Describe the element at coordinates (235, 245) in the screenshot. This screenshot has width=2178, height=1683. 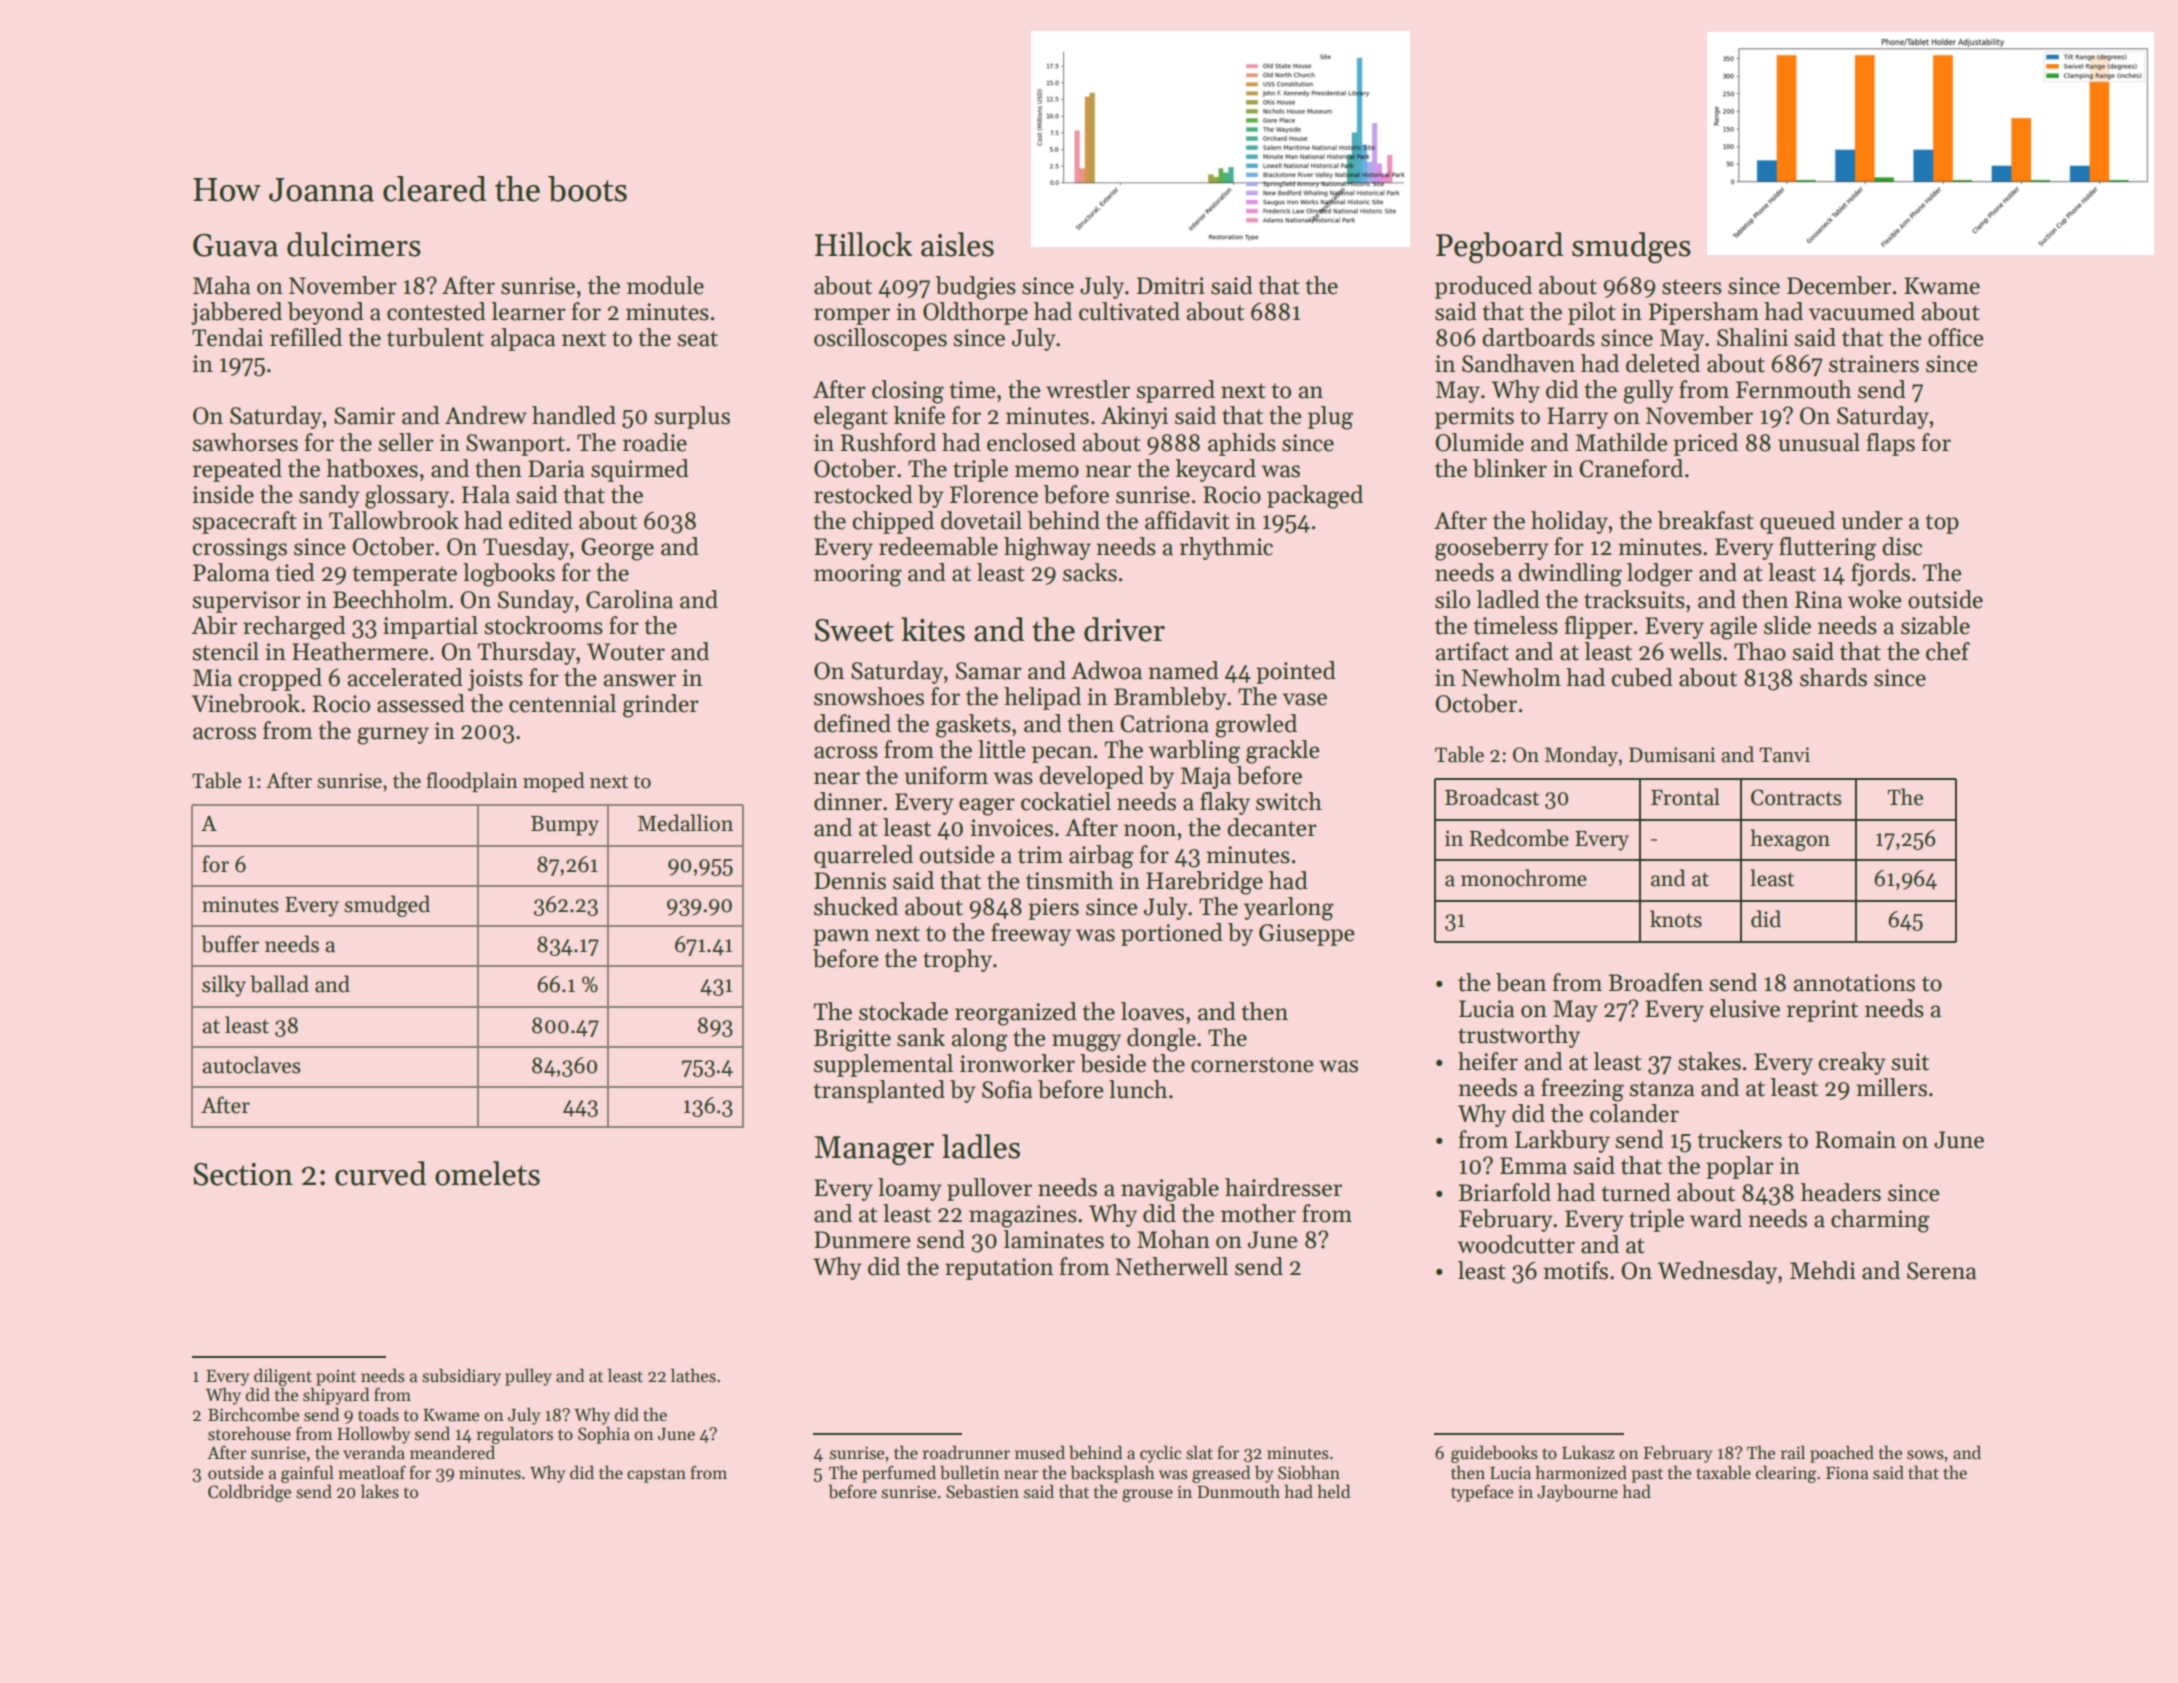
I see `Guava` at that location.
